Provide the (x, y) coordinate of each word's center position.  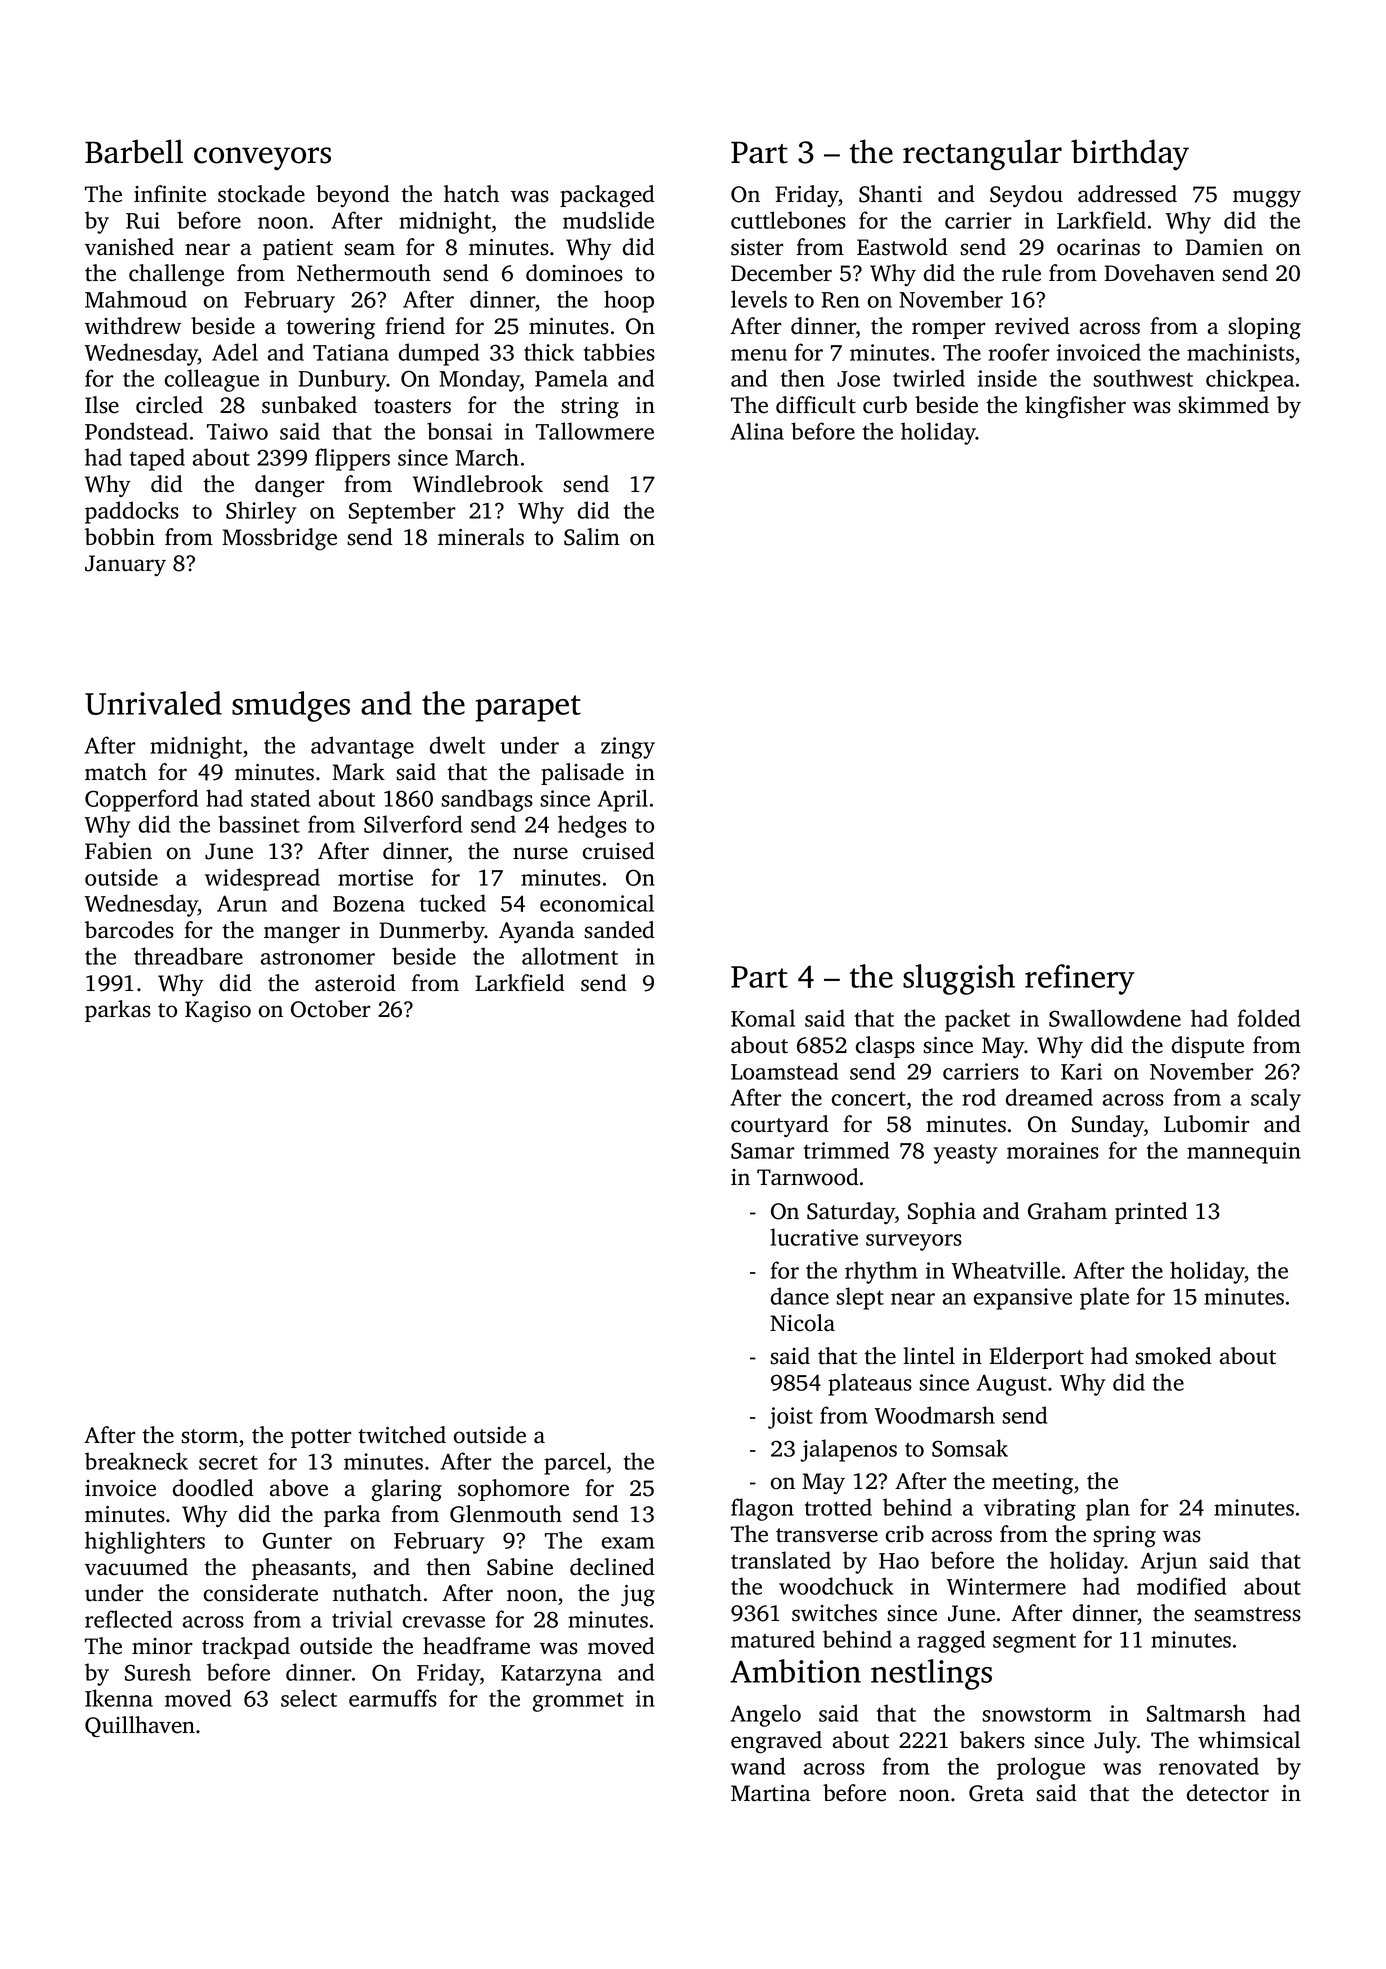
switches (834, 1613)
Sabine (520, 1567)
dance (800, 1296)
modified (1181, 1586)
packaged (607, 196)
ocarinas (1098, 247)
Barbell (134, 151)
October (331, 1009)
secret (228, 1462)
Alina (757, 431)
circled (169, 405)
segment (1034, 1643)
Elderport (1036, 1358)
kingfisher (1075, 407)
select (309, 1698)
